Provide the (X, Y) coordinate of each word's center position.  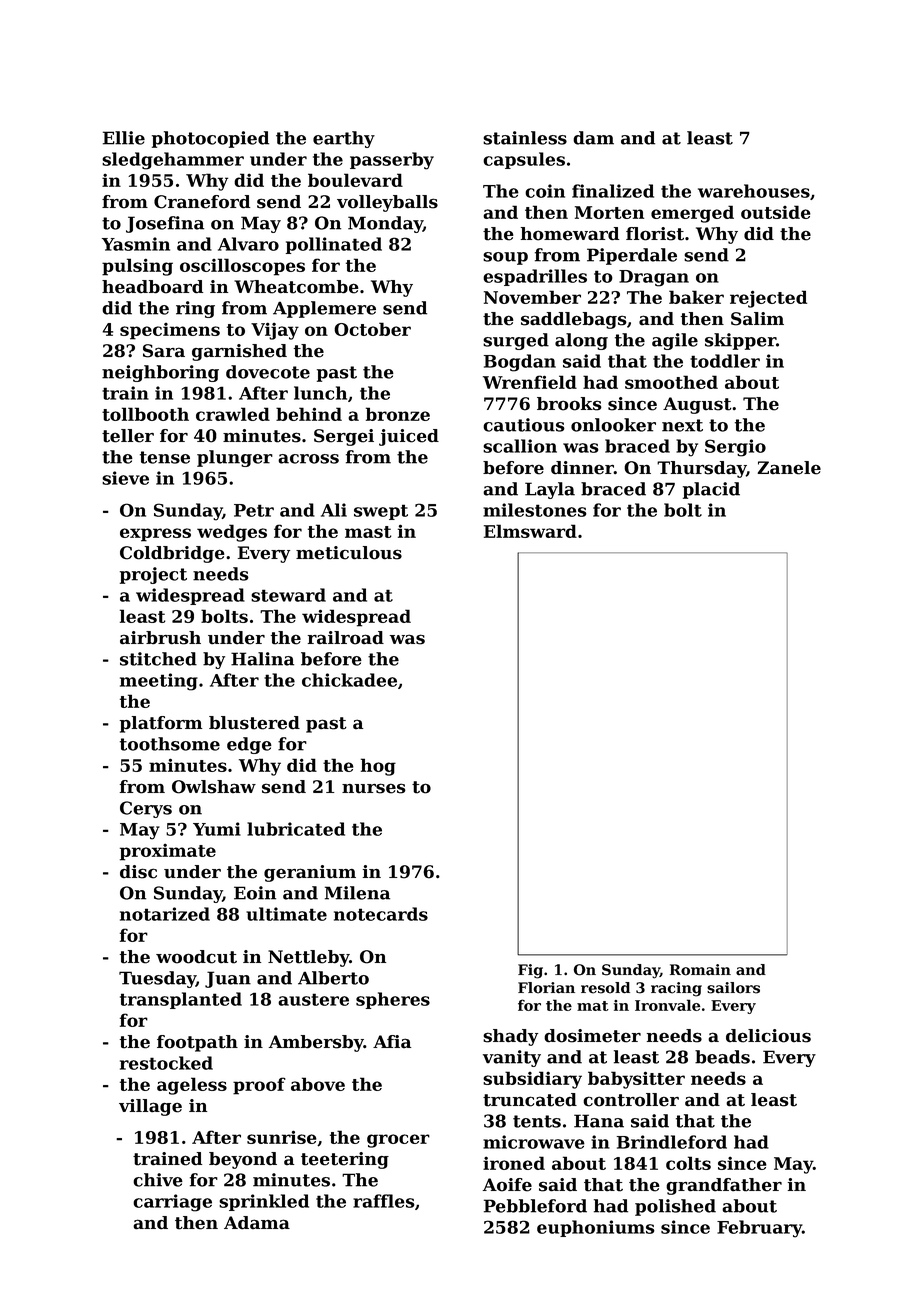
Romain (700, 970)
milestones (535, 510)
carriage (172, 1203)
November (532, 297)
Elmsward (530, 531)
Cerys (146, 809)
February (759, 1229)
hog (378, 767)
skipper (740, 341)
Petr (254, 510)
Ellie (124, 138)
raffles (384, 1201)
